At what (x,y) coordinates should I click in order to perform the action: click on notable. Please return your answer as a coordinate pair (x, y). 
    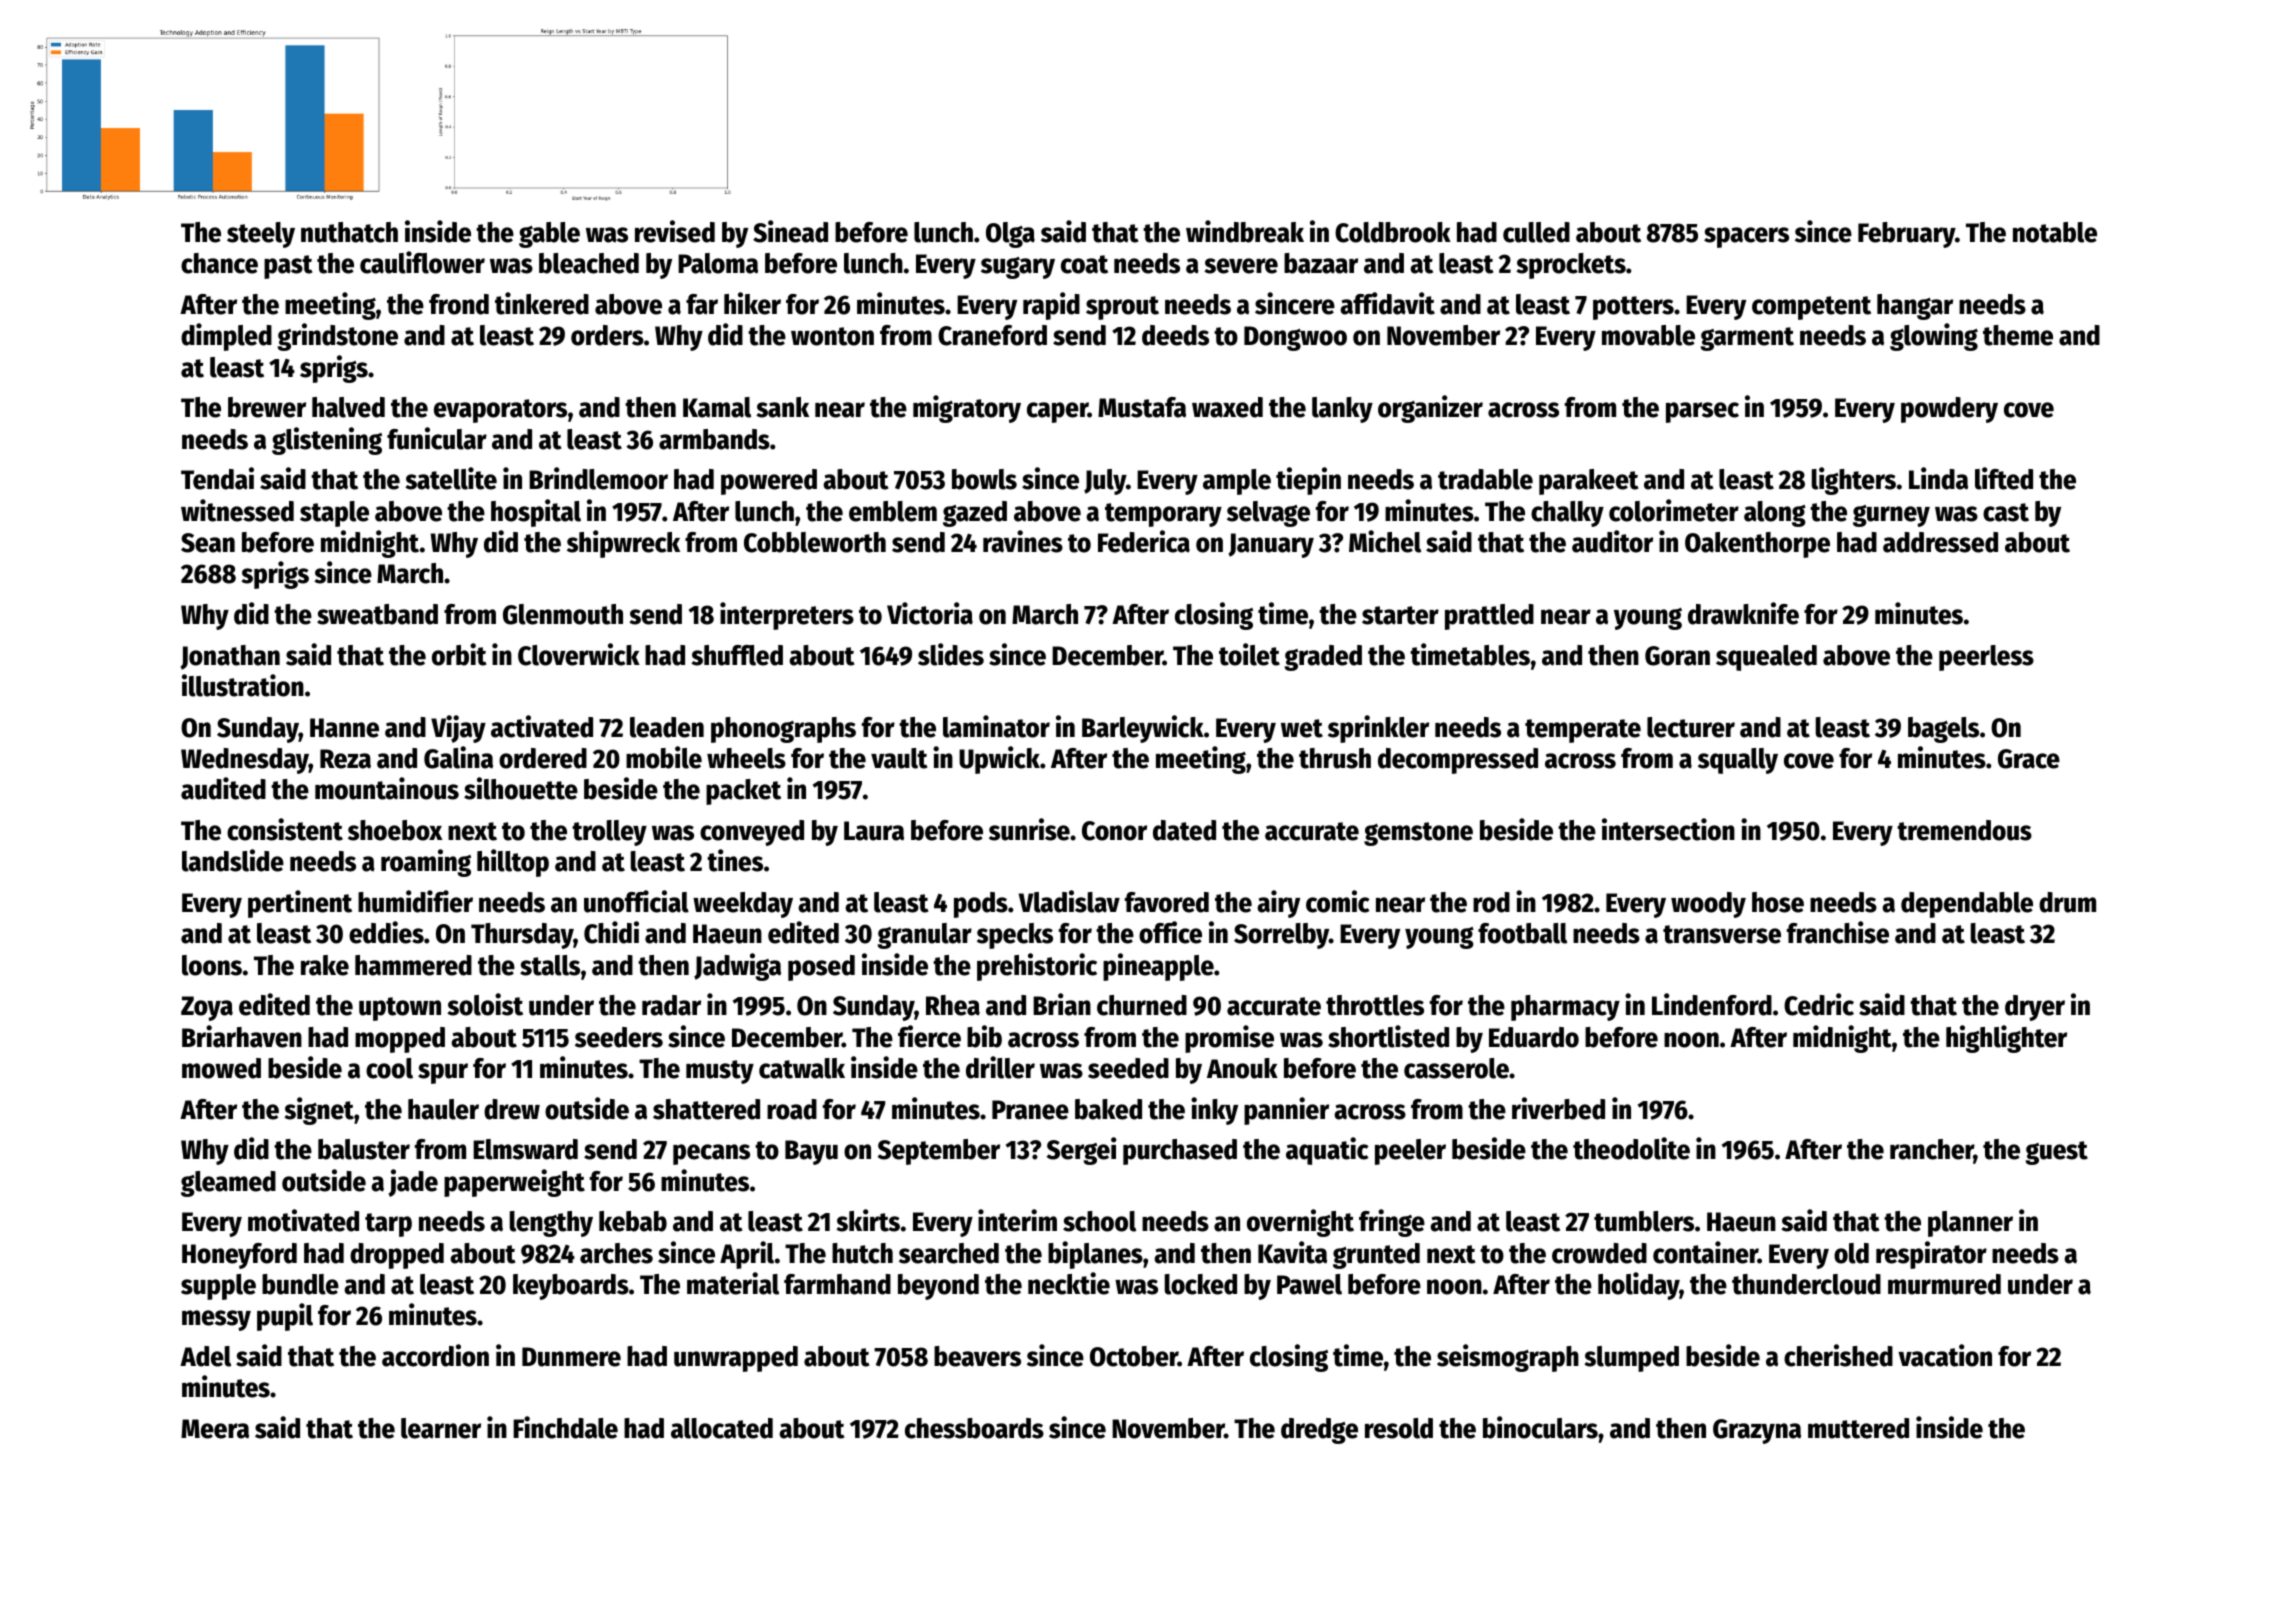
    Looking at the image, I should click on (2055, 232).
